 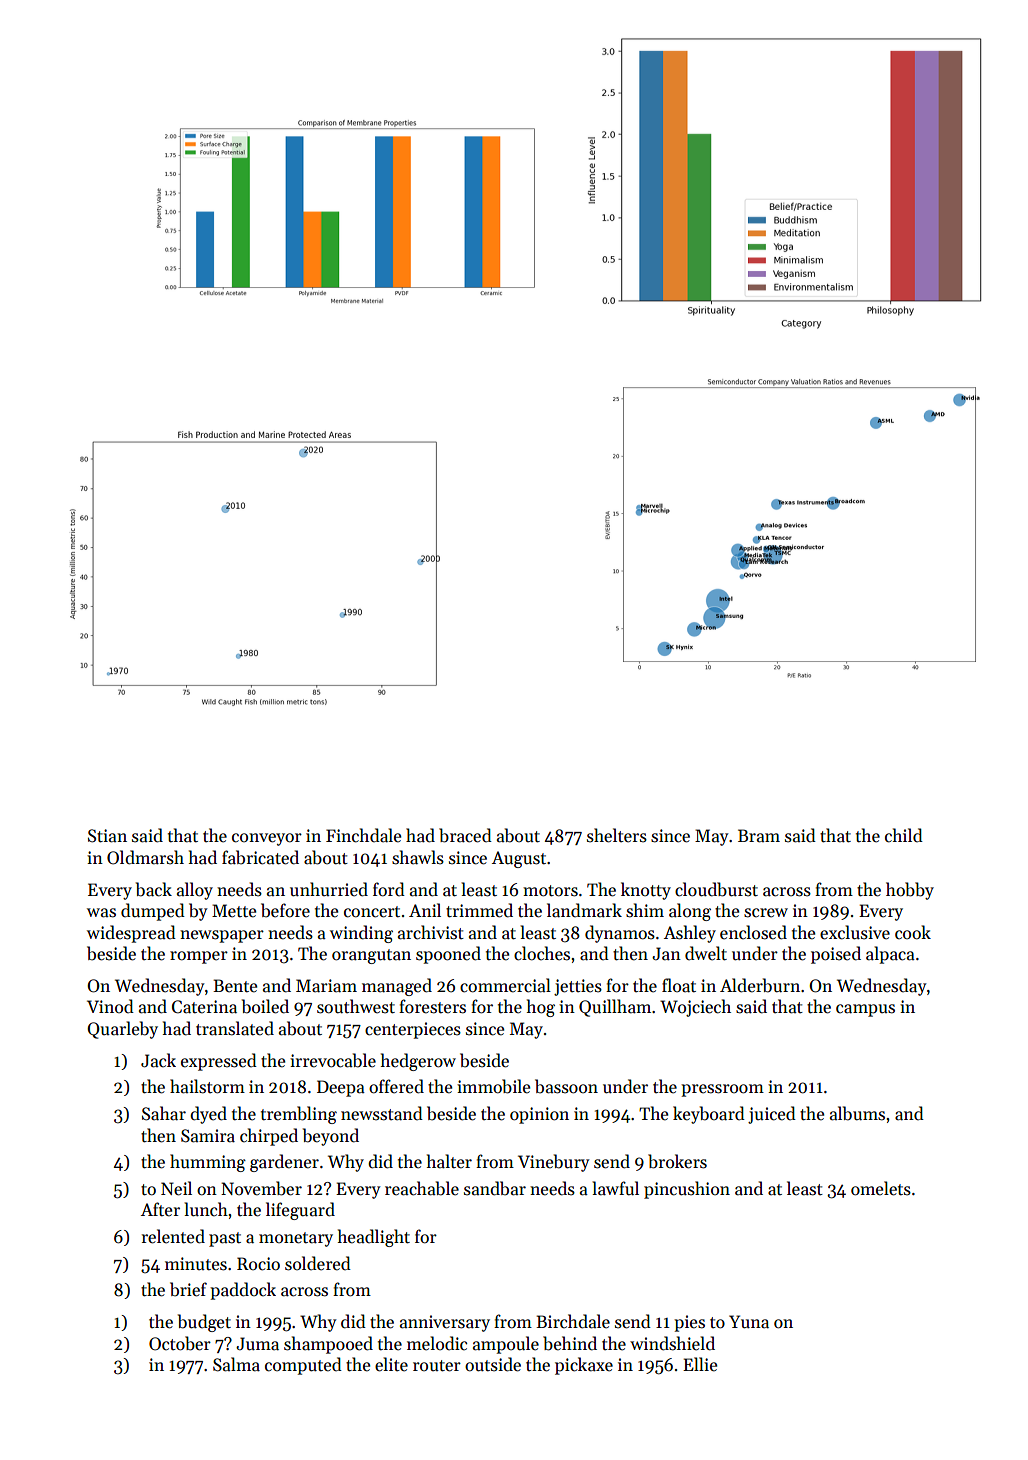 I want to click on conveyor, so click(x=267, y=839).
